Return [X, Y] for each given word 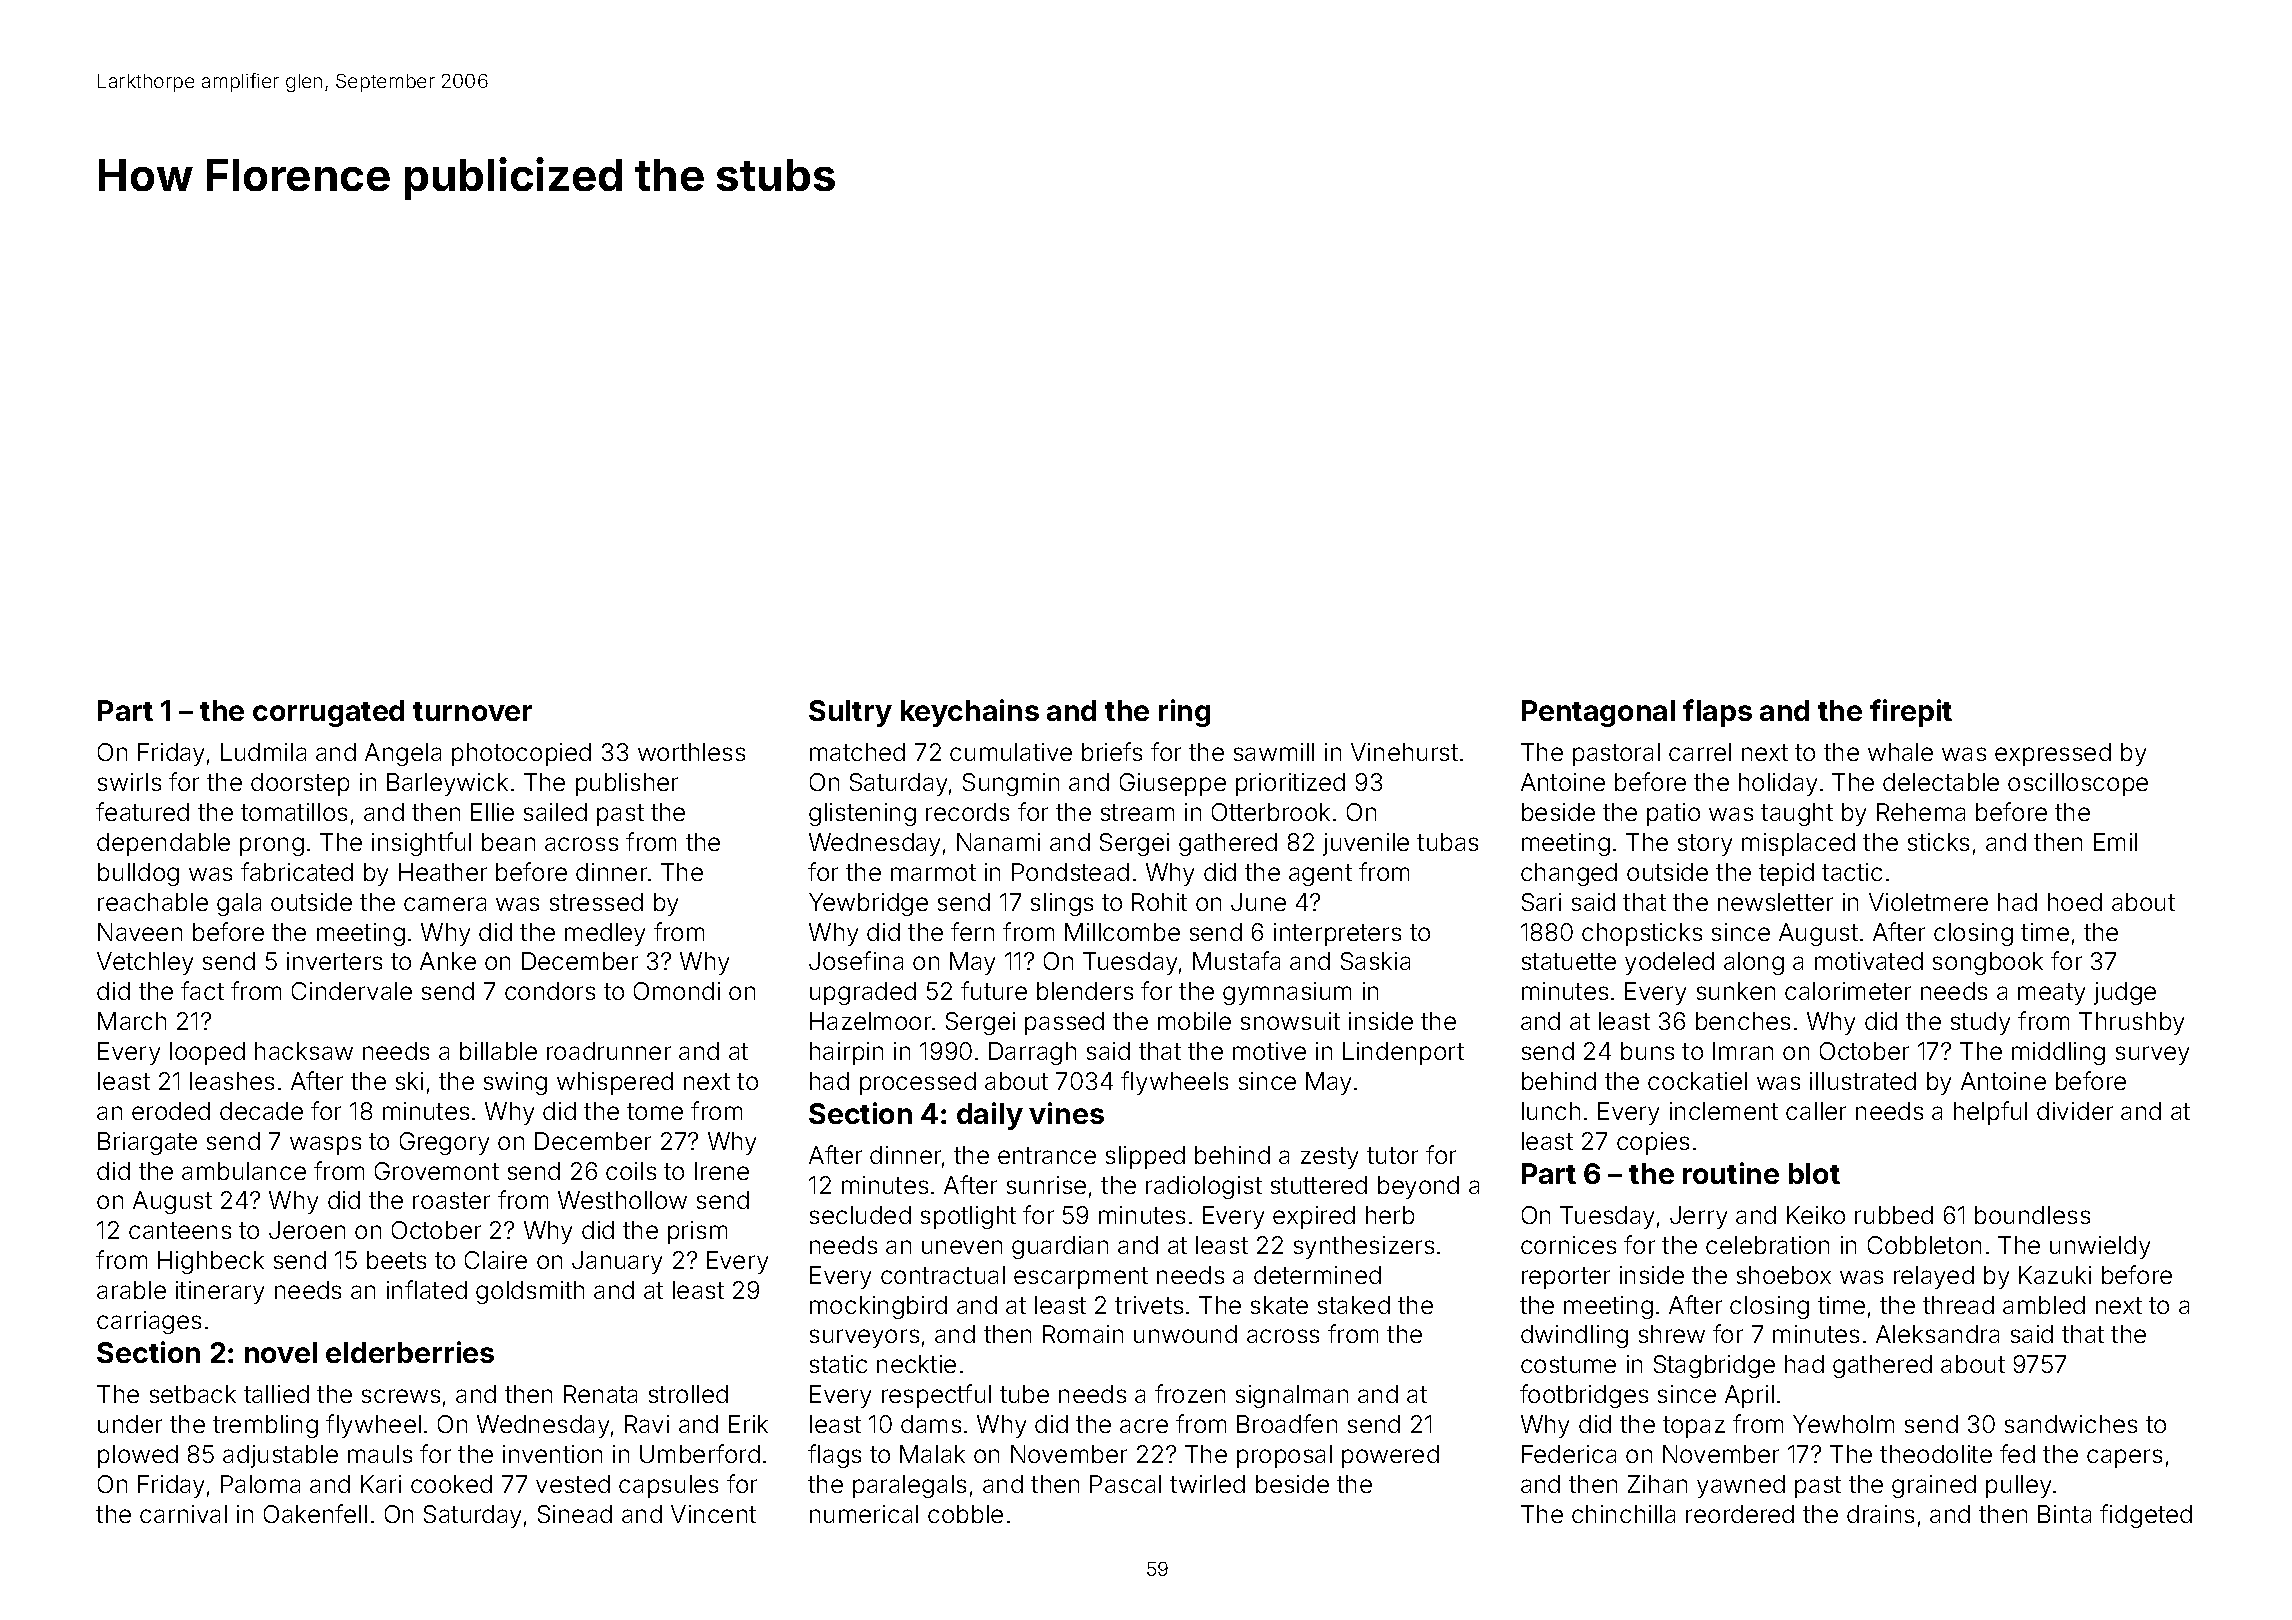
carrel [1700, 752]
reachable [153, 902]
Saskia [1375, 961]
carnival [183, 1514]
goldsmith [530, 1292]
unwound [1185, 1334]
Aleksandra [1937, 1334]
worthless [691, 752]
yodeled [1669, 963]
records [967, 812]
